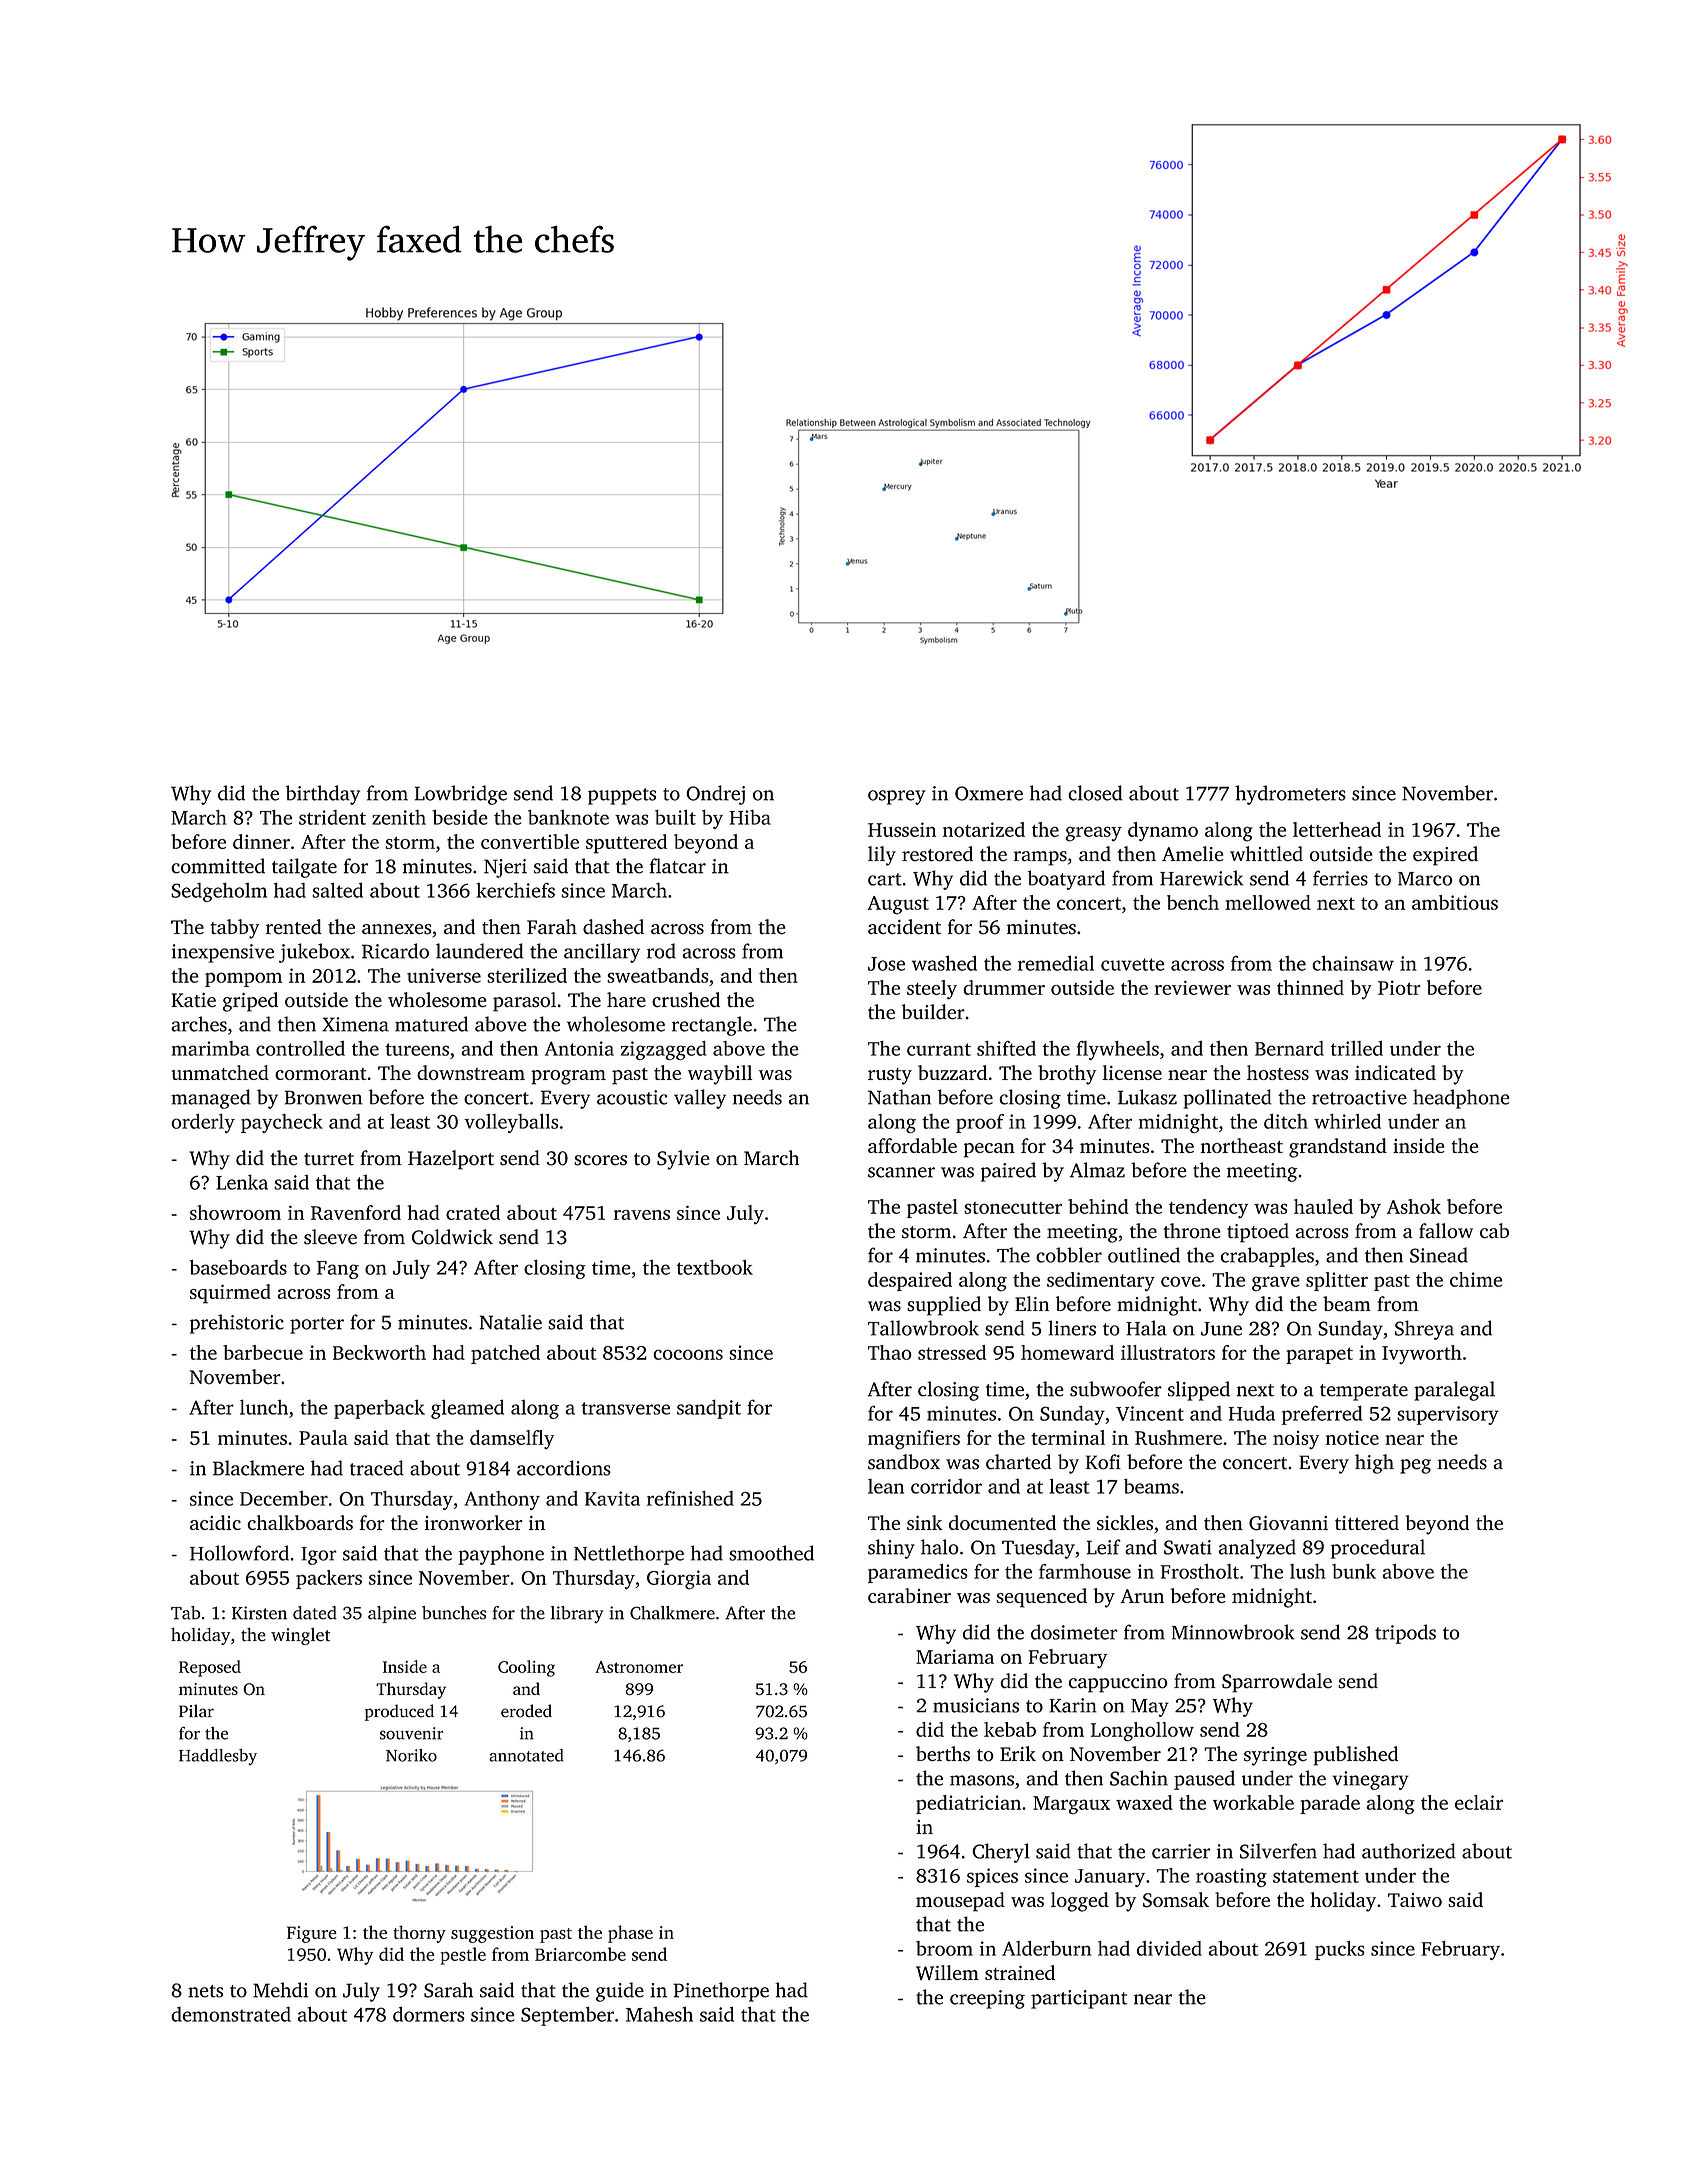 Image resolution: width=1683 pixels, height=2178 pixels. I want to click on spices, so click(992, 1877).
